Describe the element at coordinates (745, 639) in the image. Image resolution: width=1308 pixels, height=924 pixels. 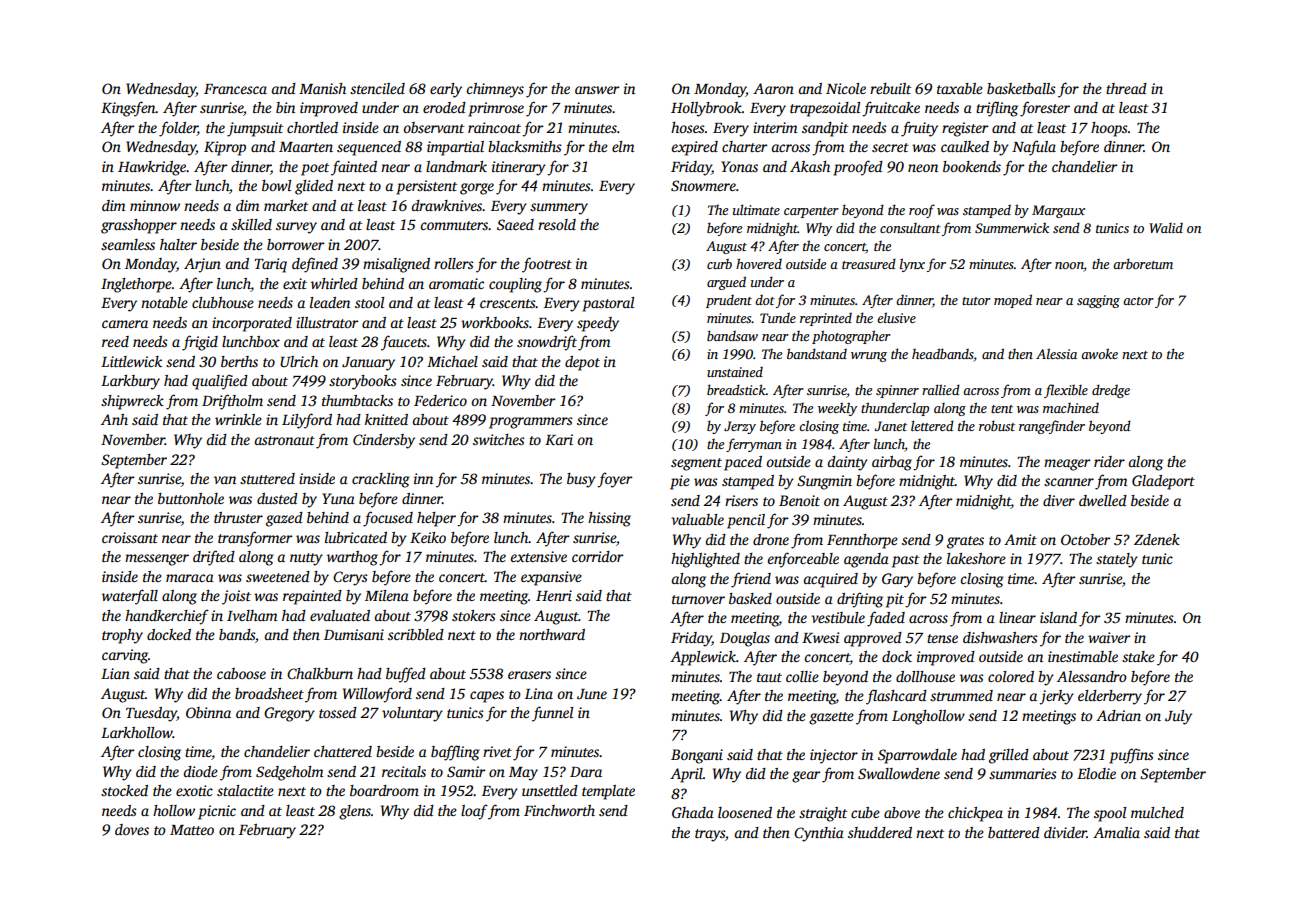
I see `Douglas` at that location.
